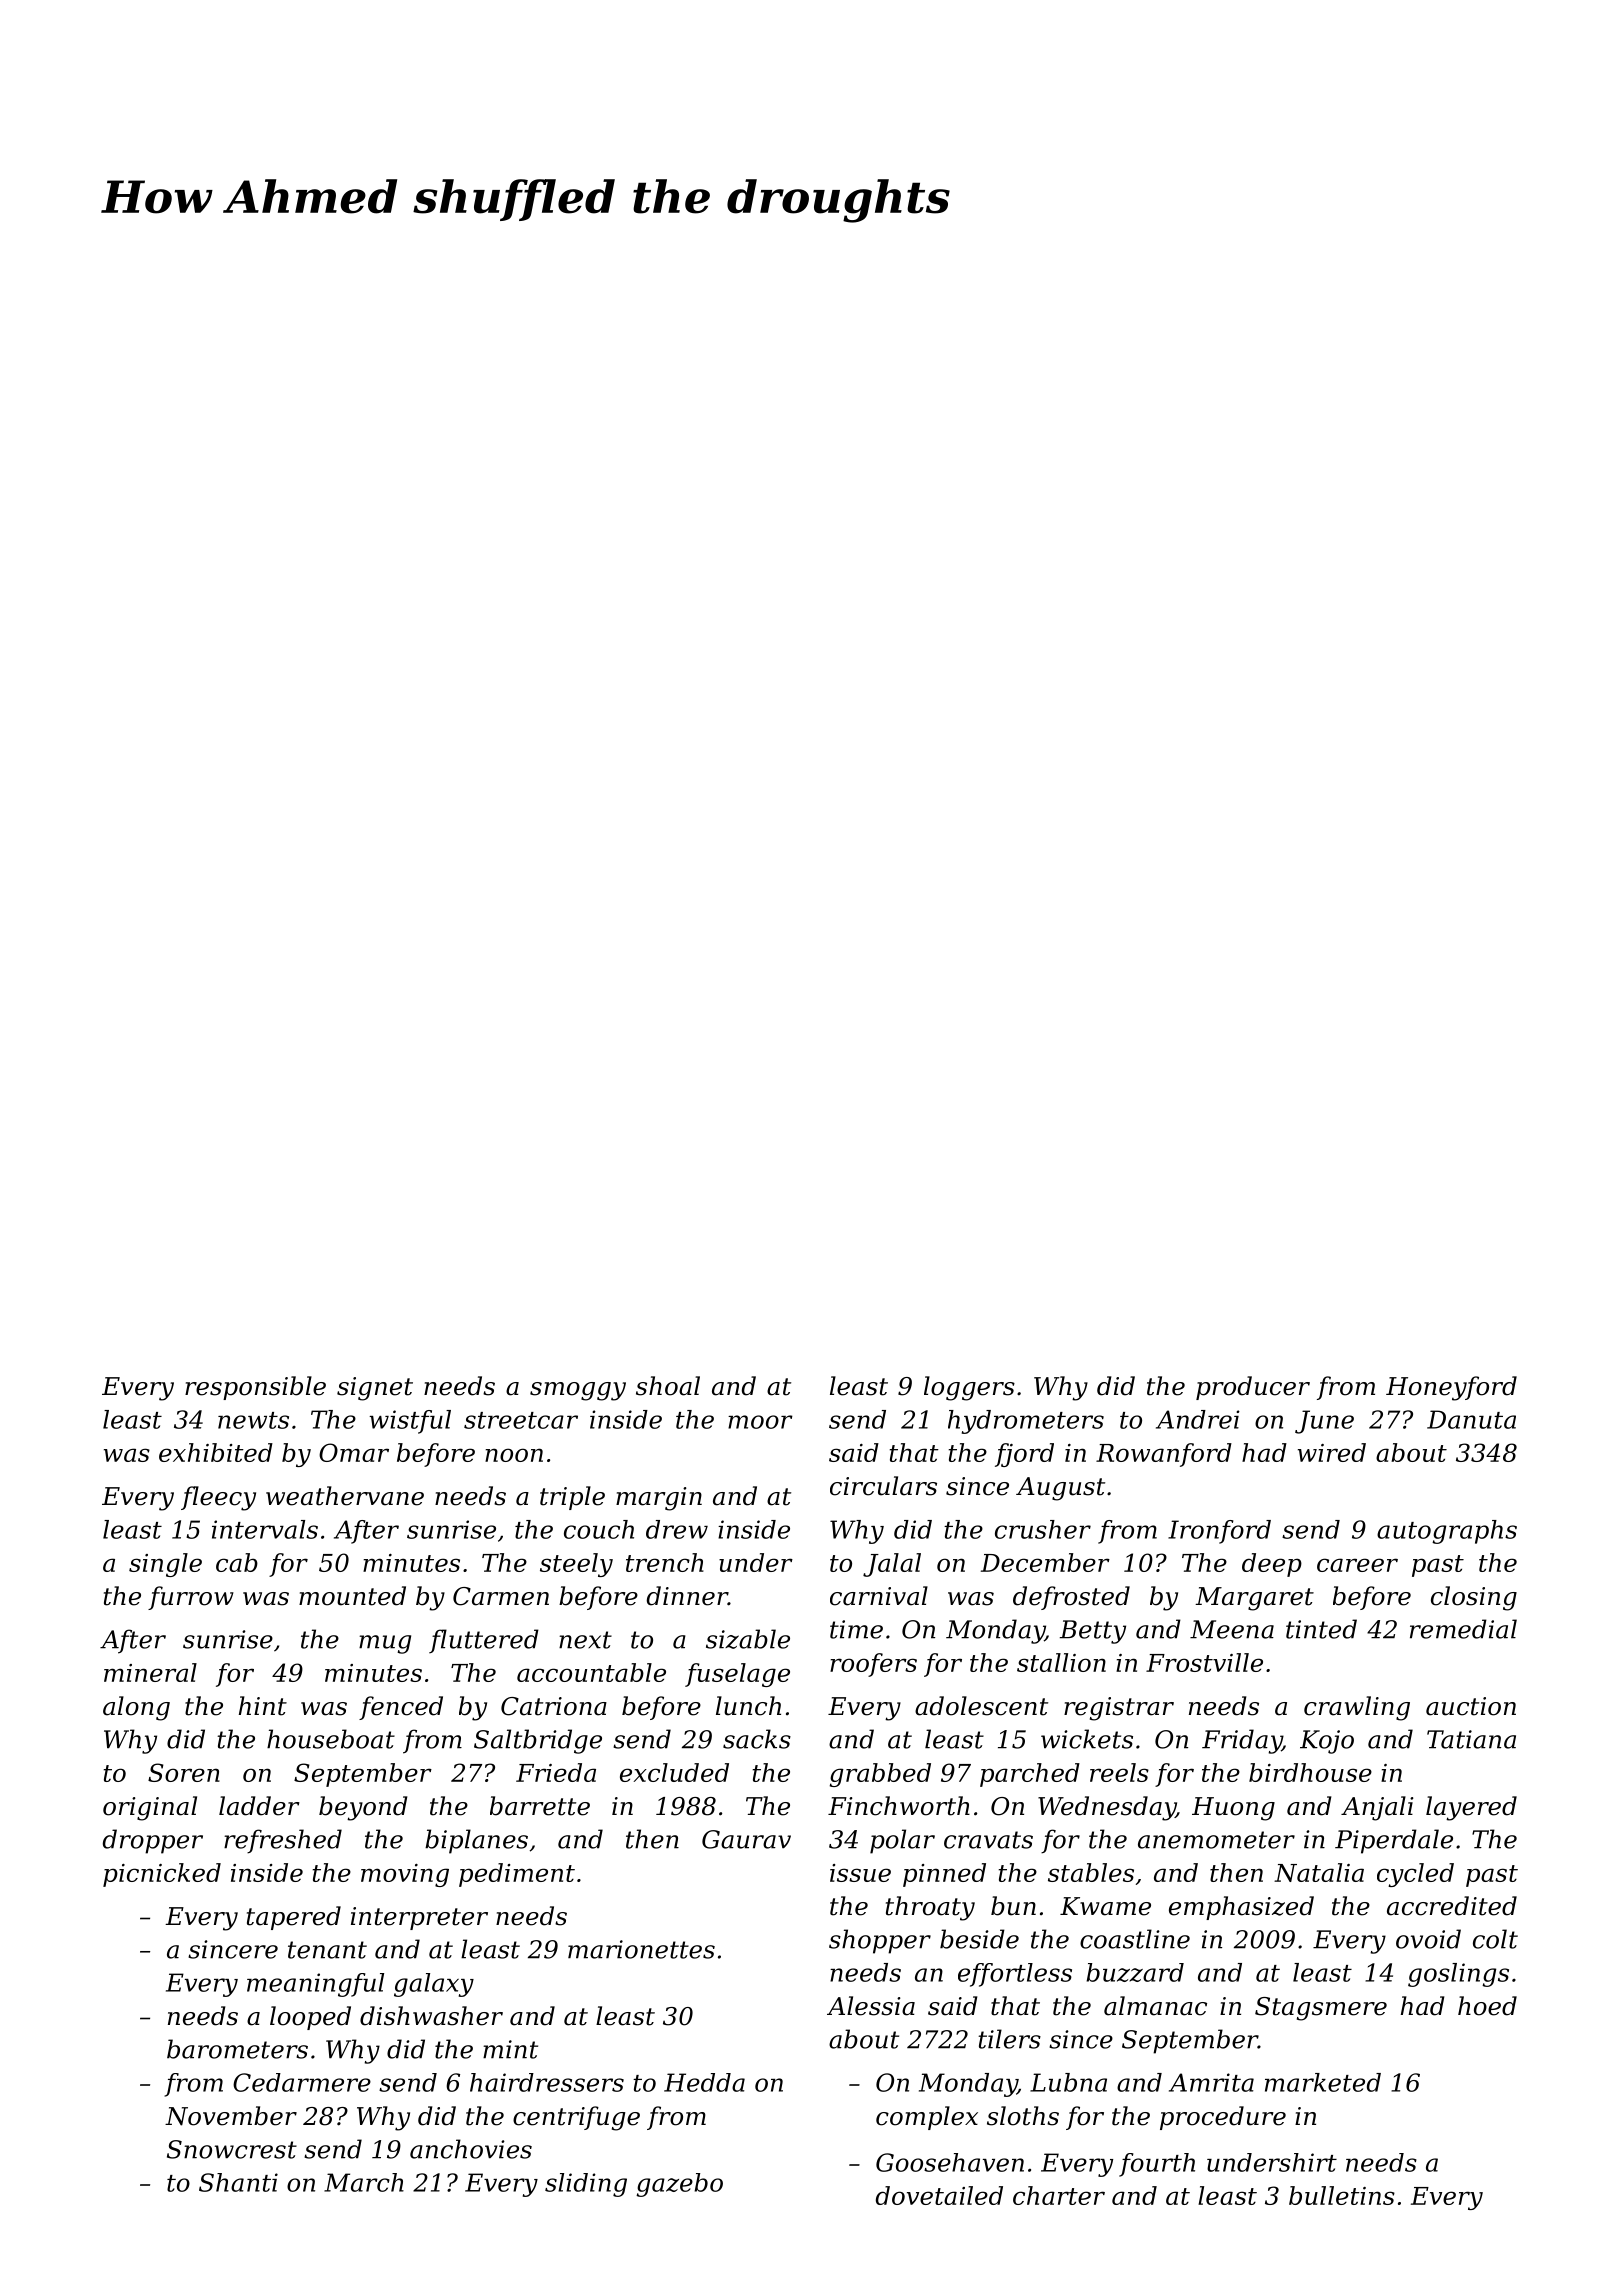 Image resolution: width=1620 pixels, height=2292 pixels. What do you see at coordinates (748, 1706) in the screenshot?
I see `lunch` at bounding box center [748, 1706].
